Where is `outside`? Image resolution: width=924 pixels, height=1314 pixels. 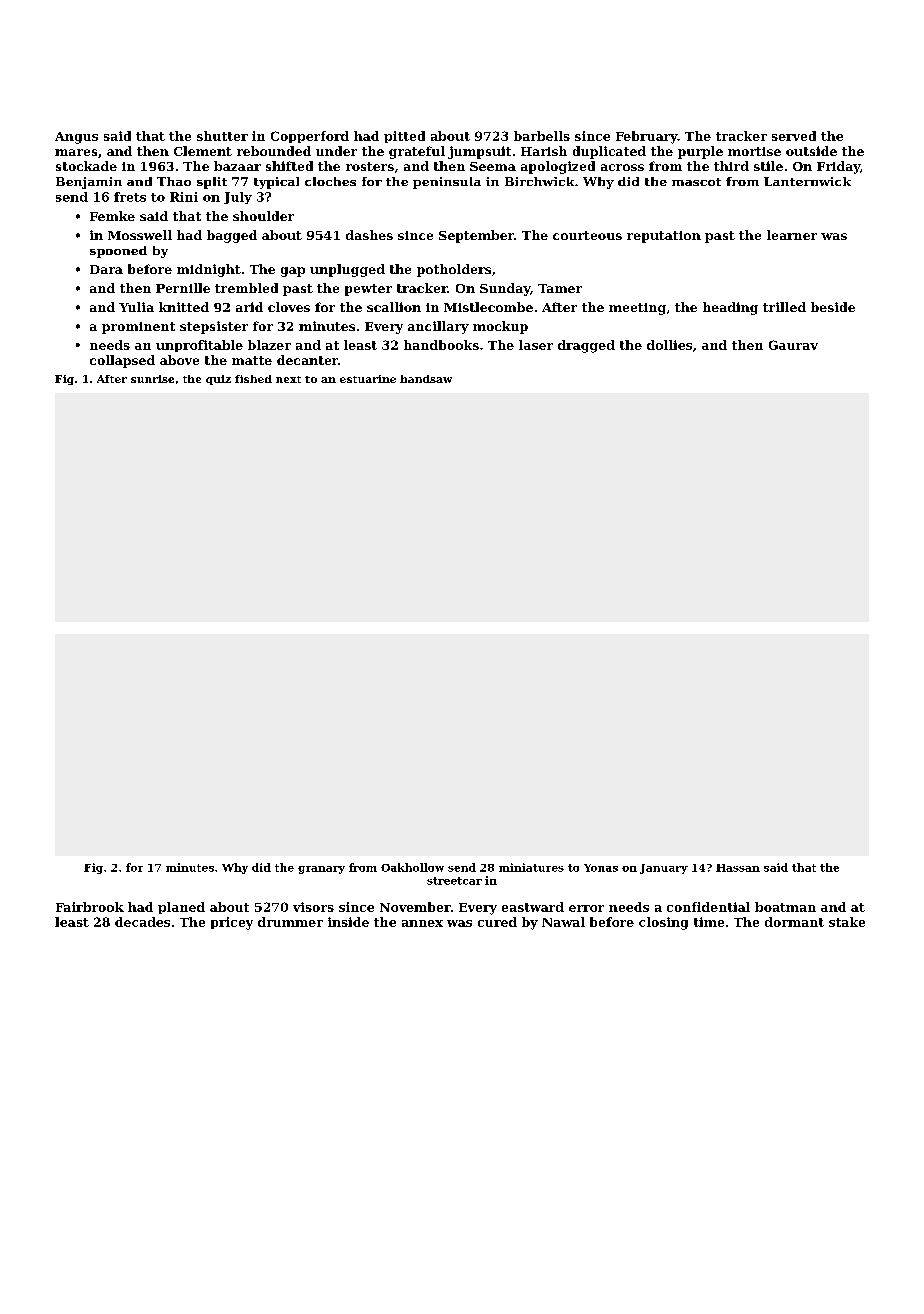
outside is located at coordinates (811, 151).
